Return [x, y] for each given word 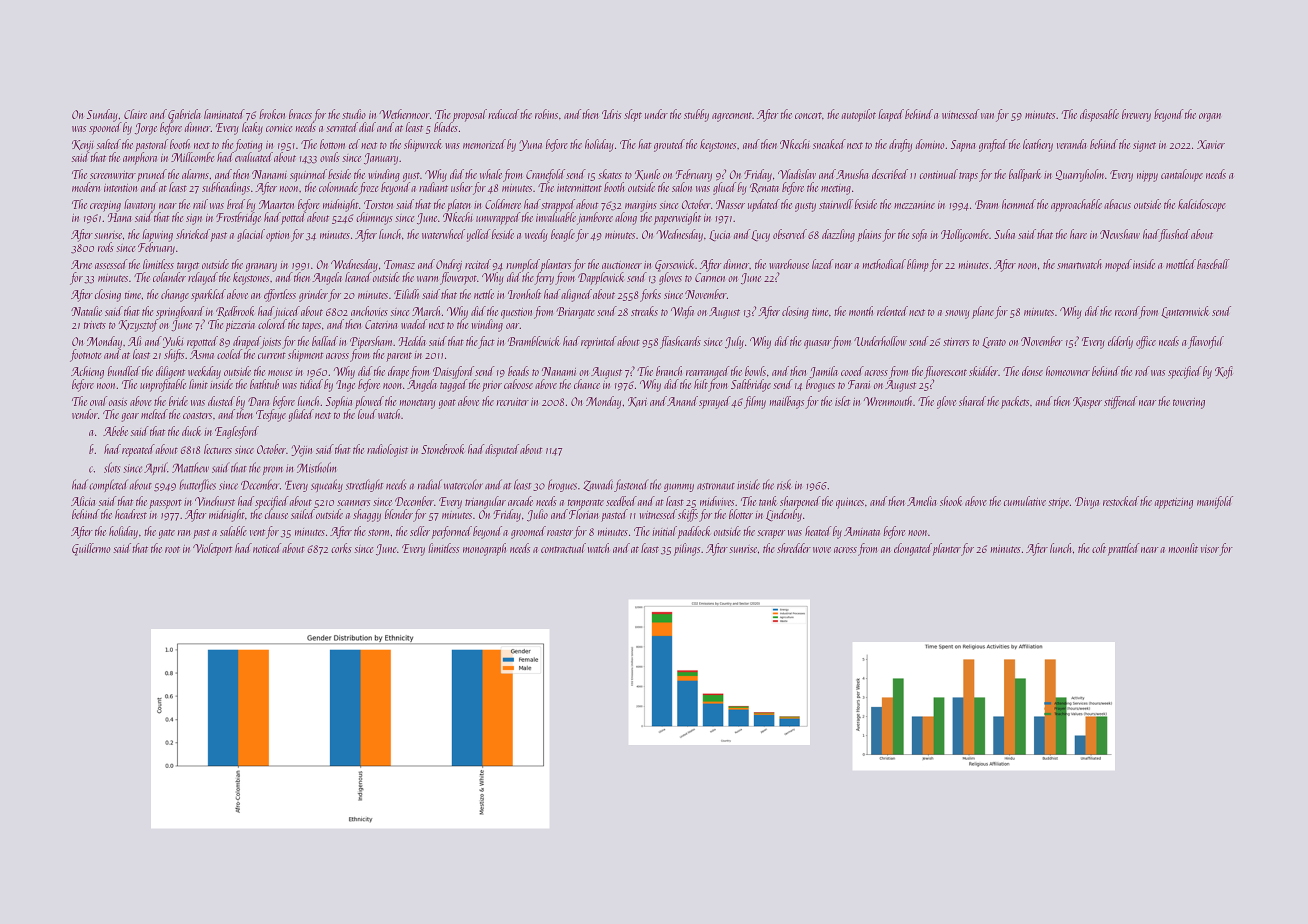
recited [478, 264]
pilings [687, 549]
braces [300, 114]
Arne [81, 264]
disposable [1099, 115]
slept [633, 115]
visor [1210, 549]
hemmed [1019, 204]
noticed [267, 548]
